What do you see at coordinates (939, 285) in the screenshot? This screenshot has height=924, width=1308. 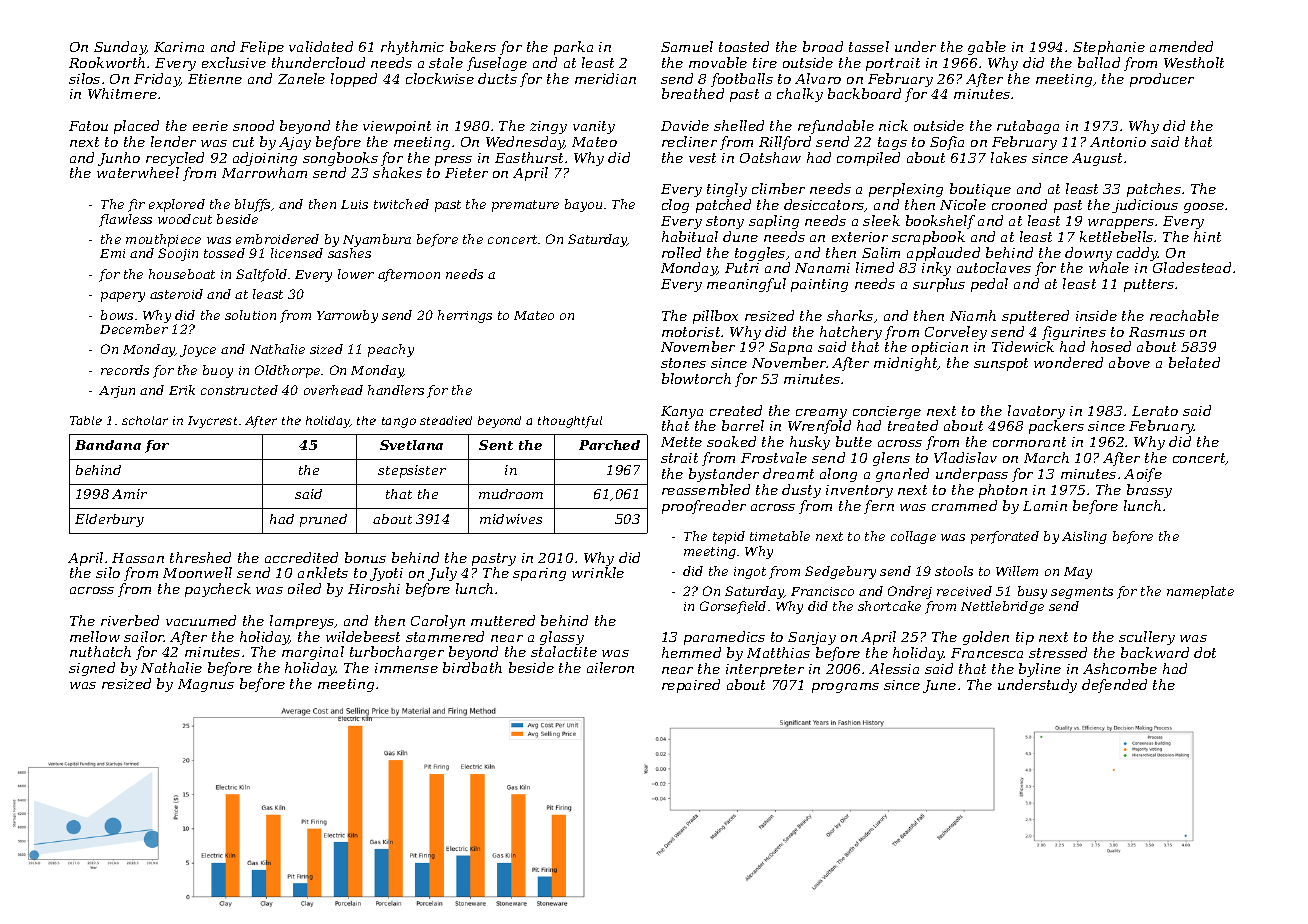 I see `surplus` at bounding box center [939, 285].
